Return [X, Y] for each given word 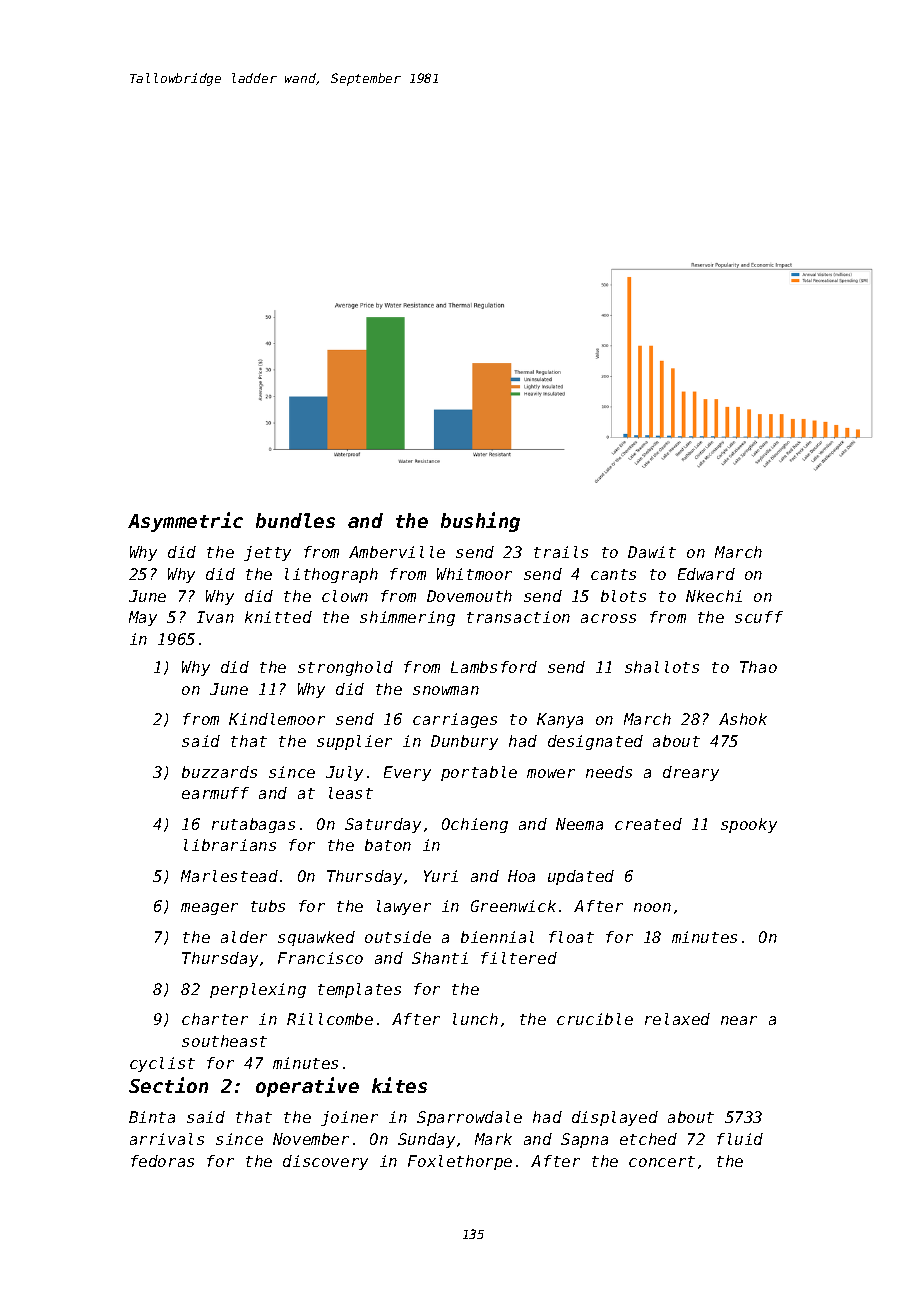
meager [209, 909]
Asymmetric [185, 522]
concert [662, 1161]
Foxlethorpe [460, 1162]
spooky [749, 825]
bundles [295, 520]
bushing [480, 522]
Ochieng [475, 825]
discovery [325, 1162]
